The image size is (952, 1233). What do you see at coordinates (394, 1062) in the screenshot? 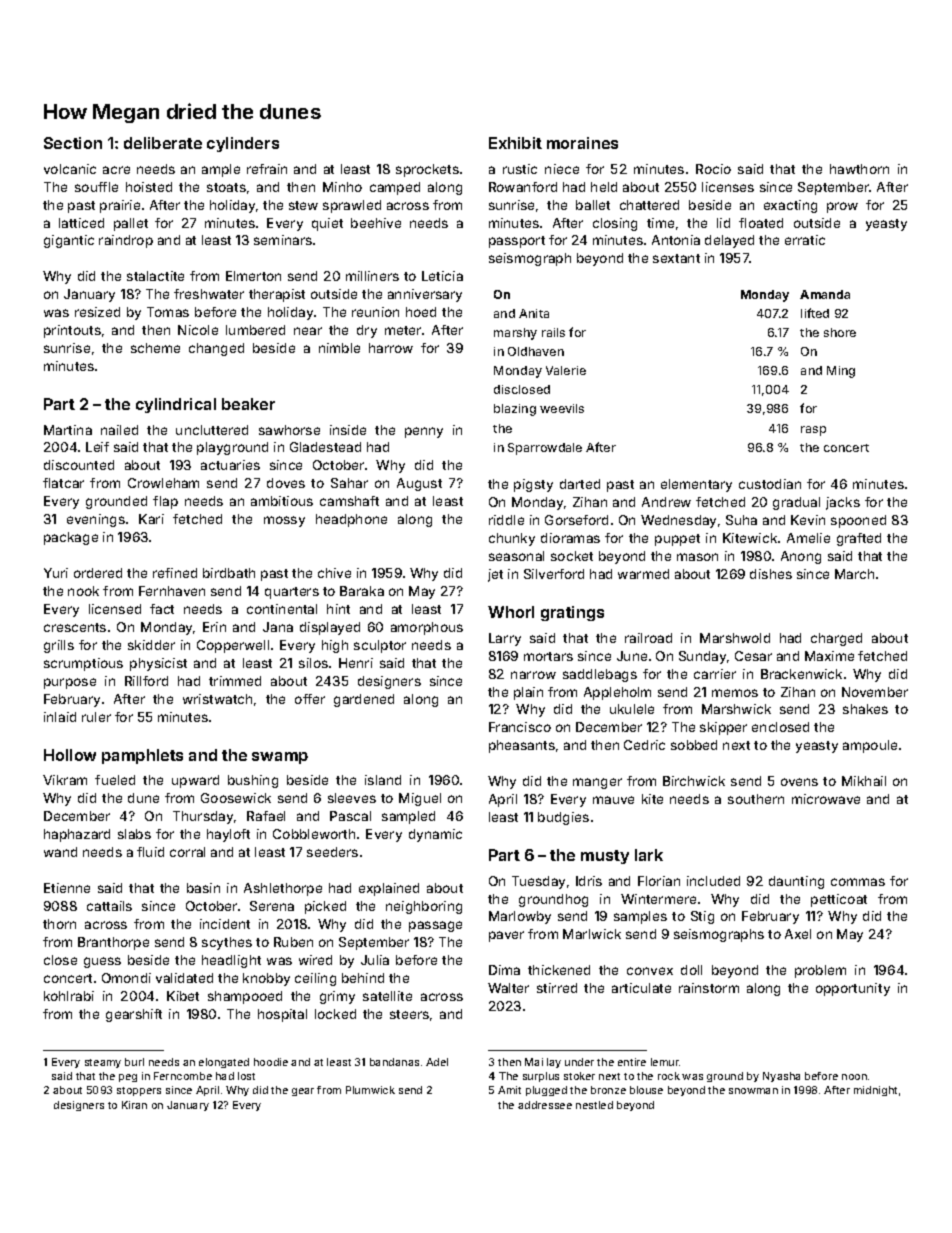
I see `bandanas` at bounding box center [394, 1062].
